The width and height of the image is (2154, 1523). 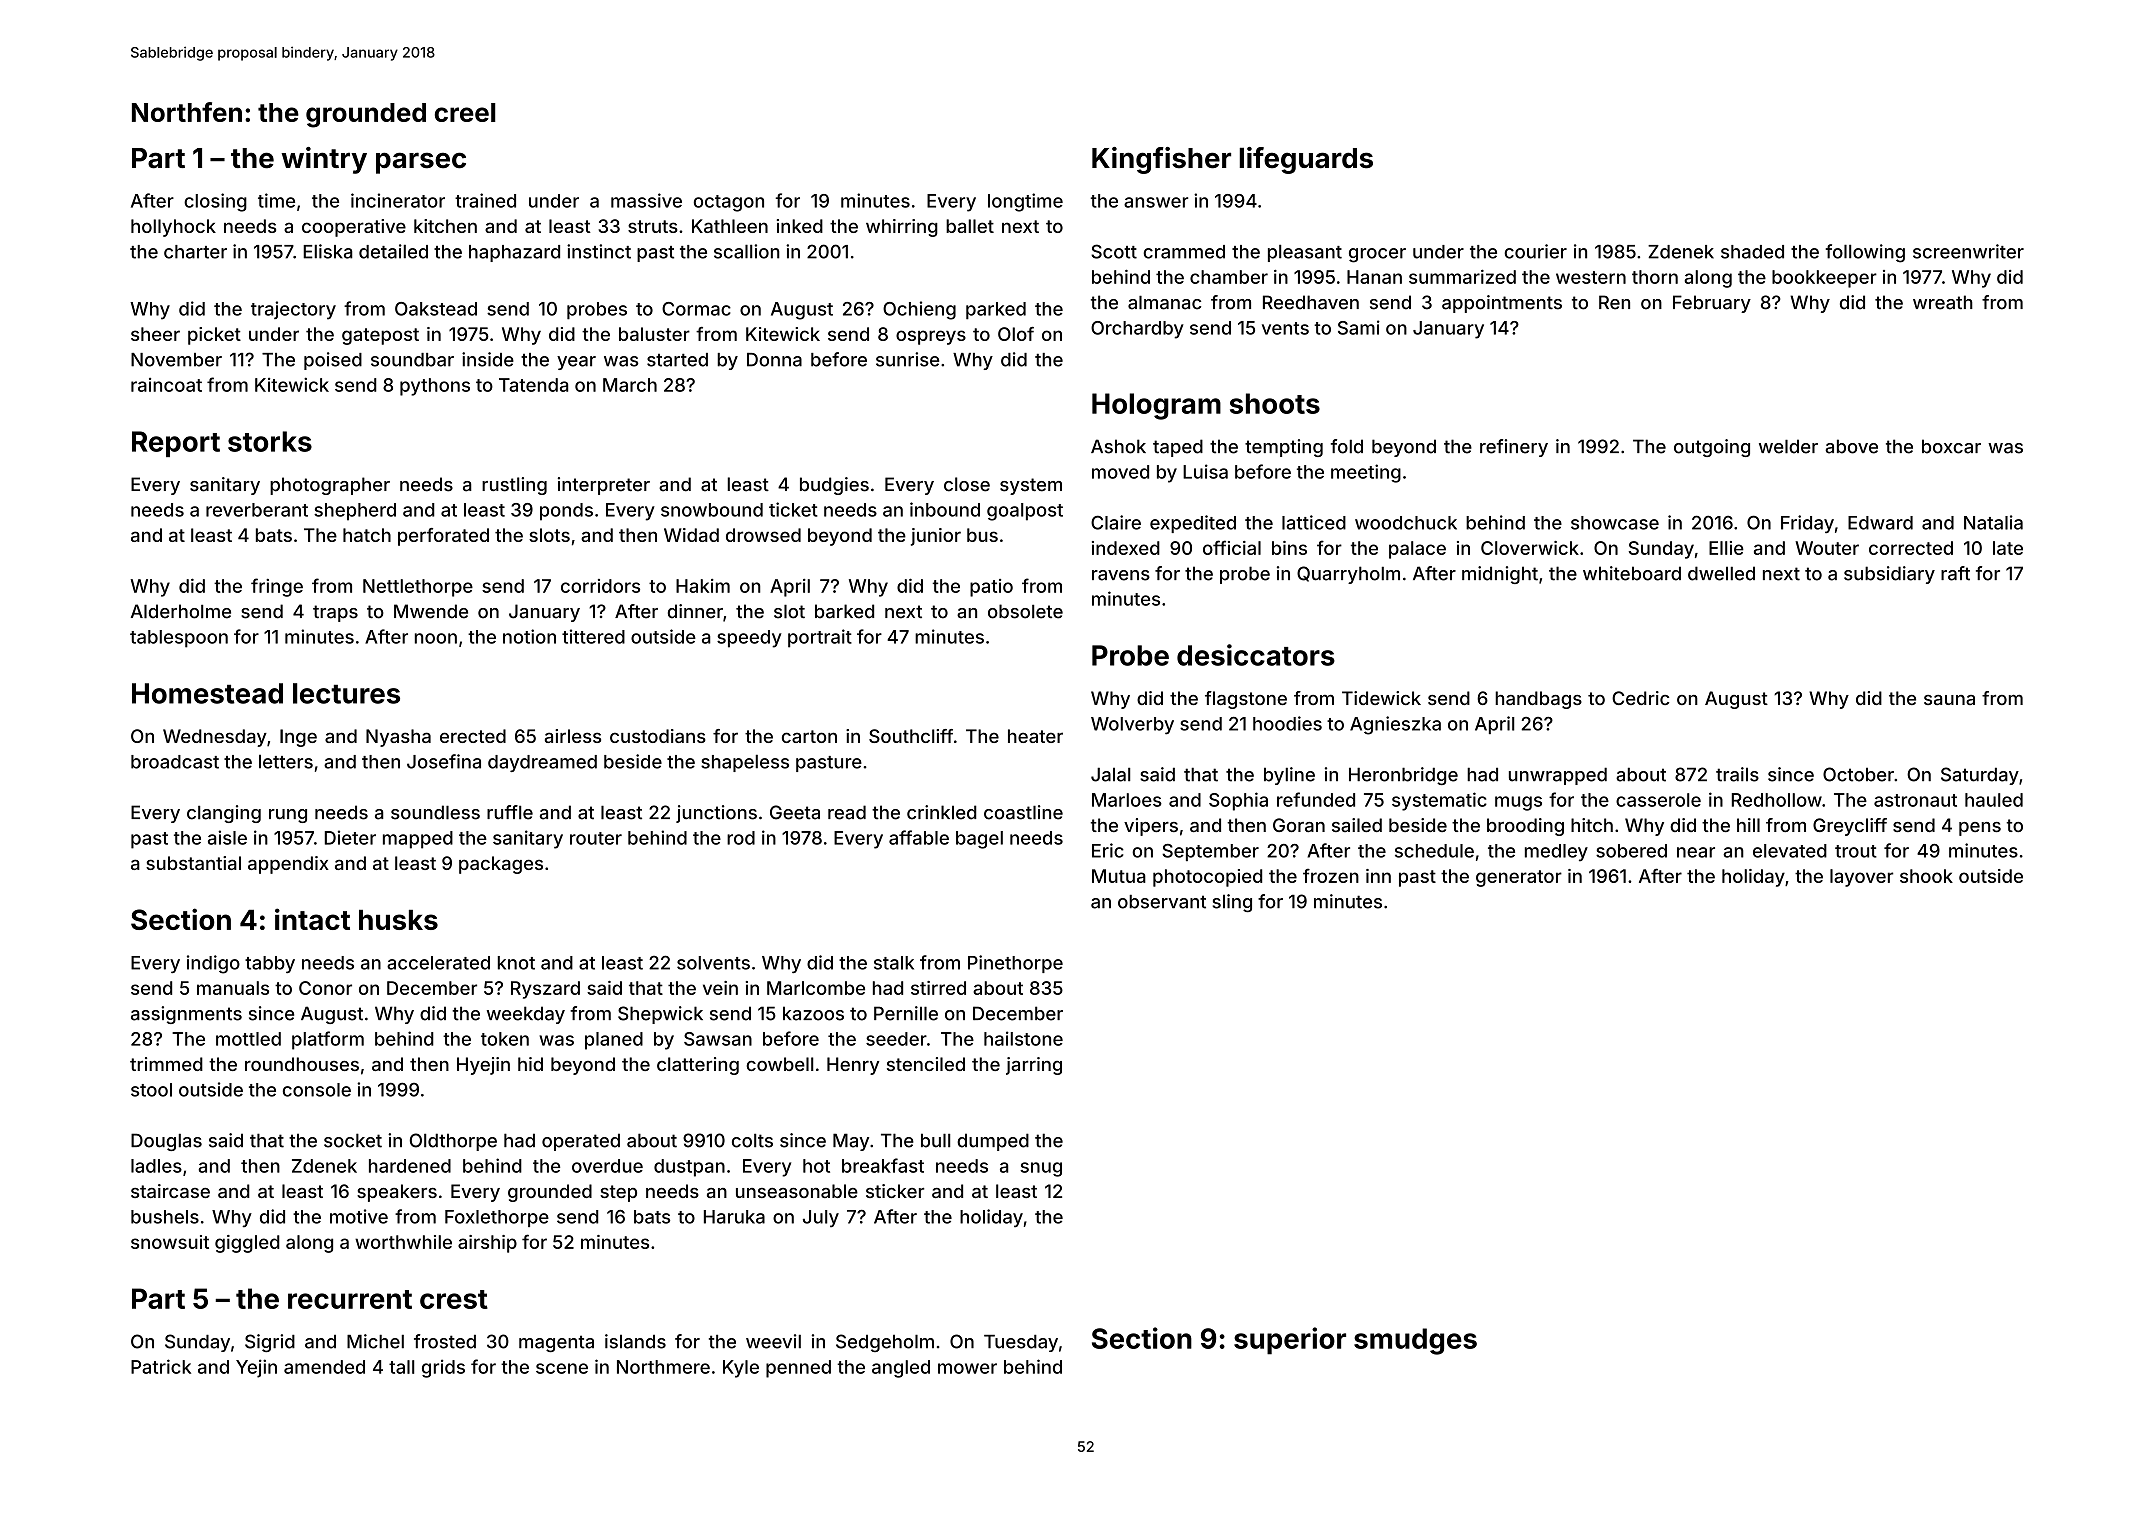 What do you see at coordinates (729, 203) in the image?
I see `octagon` at bounding box center [729, 203].
